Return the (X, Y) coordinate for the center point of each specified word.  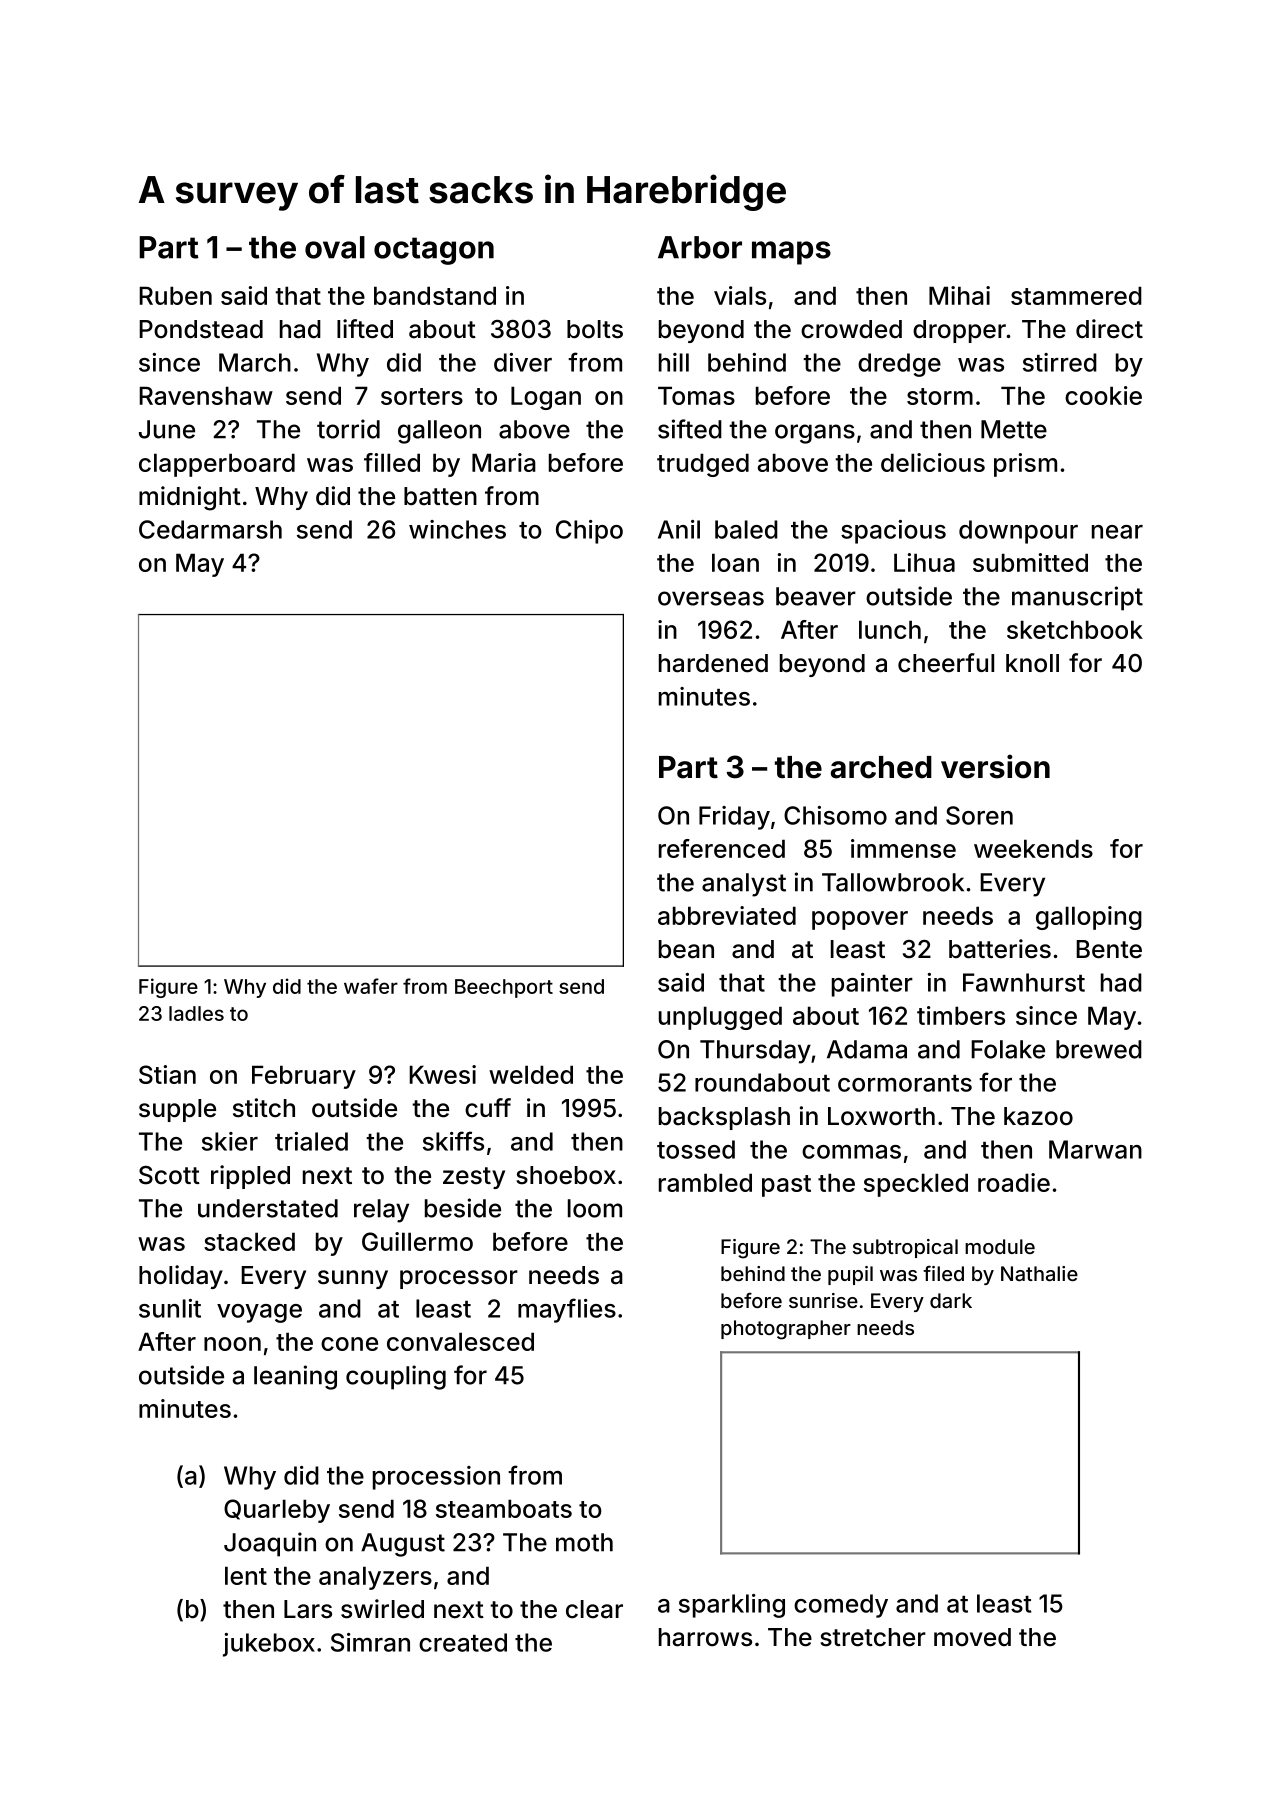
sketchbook (1075, 629)
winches (457, 529)
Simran (370, 1642)
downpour (1018, 532)
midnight (190, 498)
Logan (546, 398)
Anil (679, 529)
